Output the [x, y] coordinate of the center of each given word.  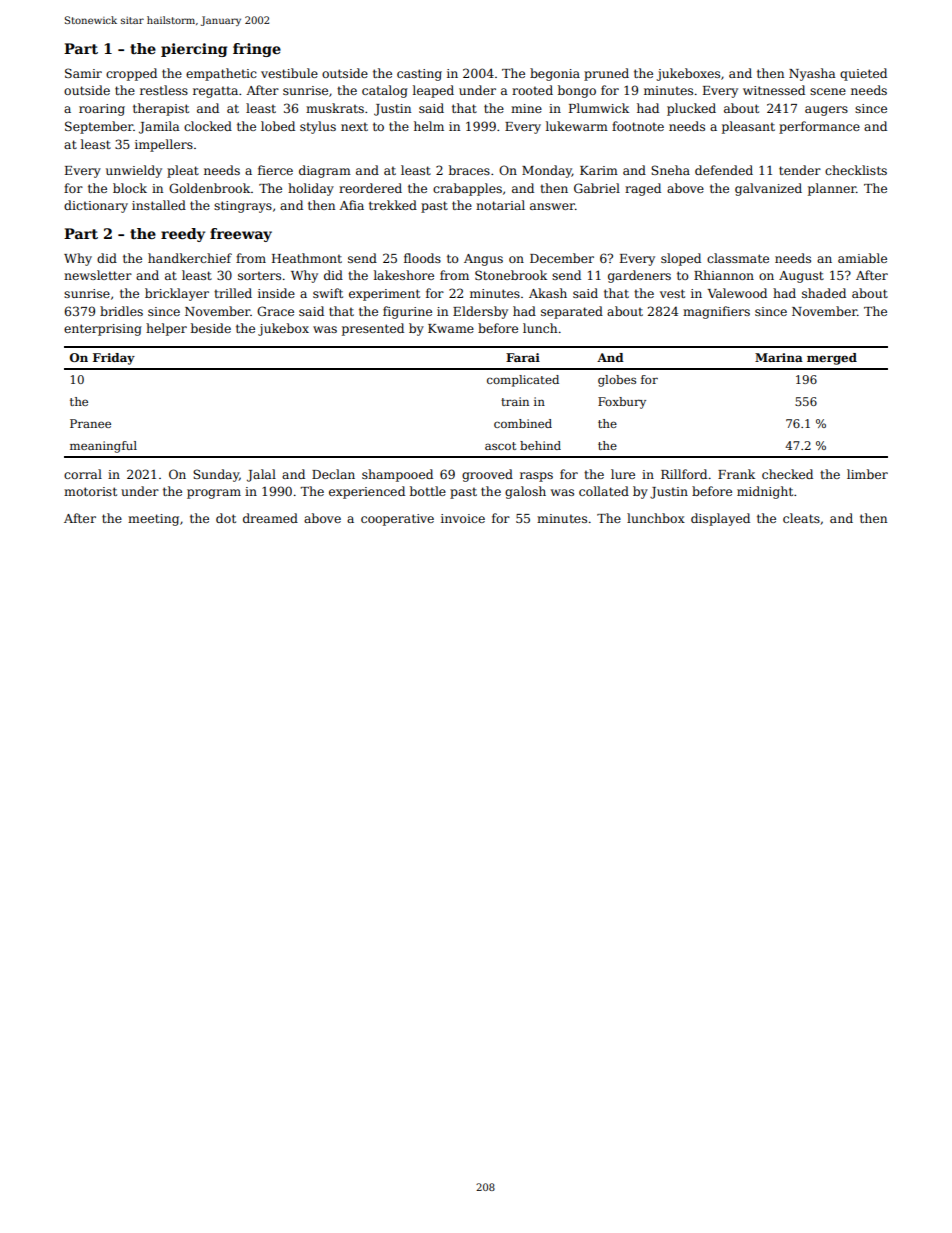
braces [469, 170]
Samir [83, 73]
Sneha [670, 170]
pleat [183, 171]
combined [523, 423]
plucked [691, 109]
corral [83, 474]
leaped [433, 91]
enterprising [103, 330]
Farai [523, 357]
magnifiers [716, 312]
